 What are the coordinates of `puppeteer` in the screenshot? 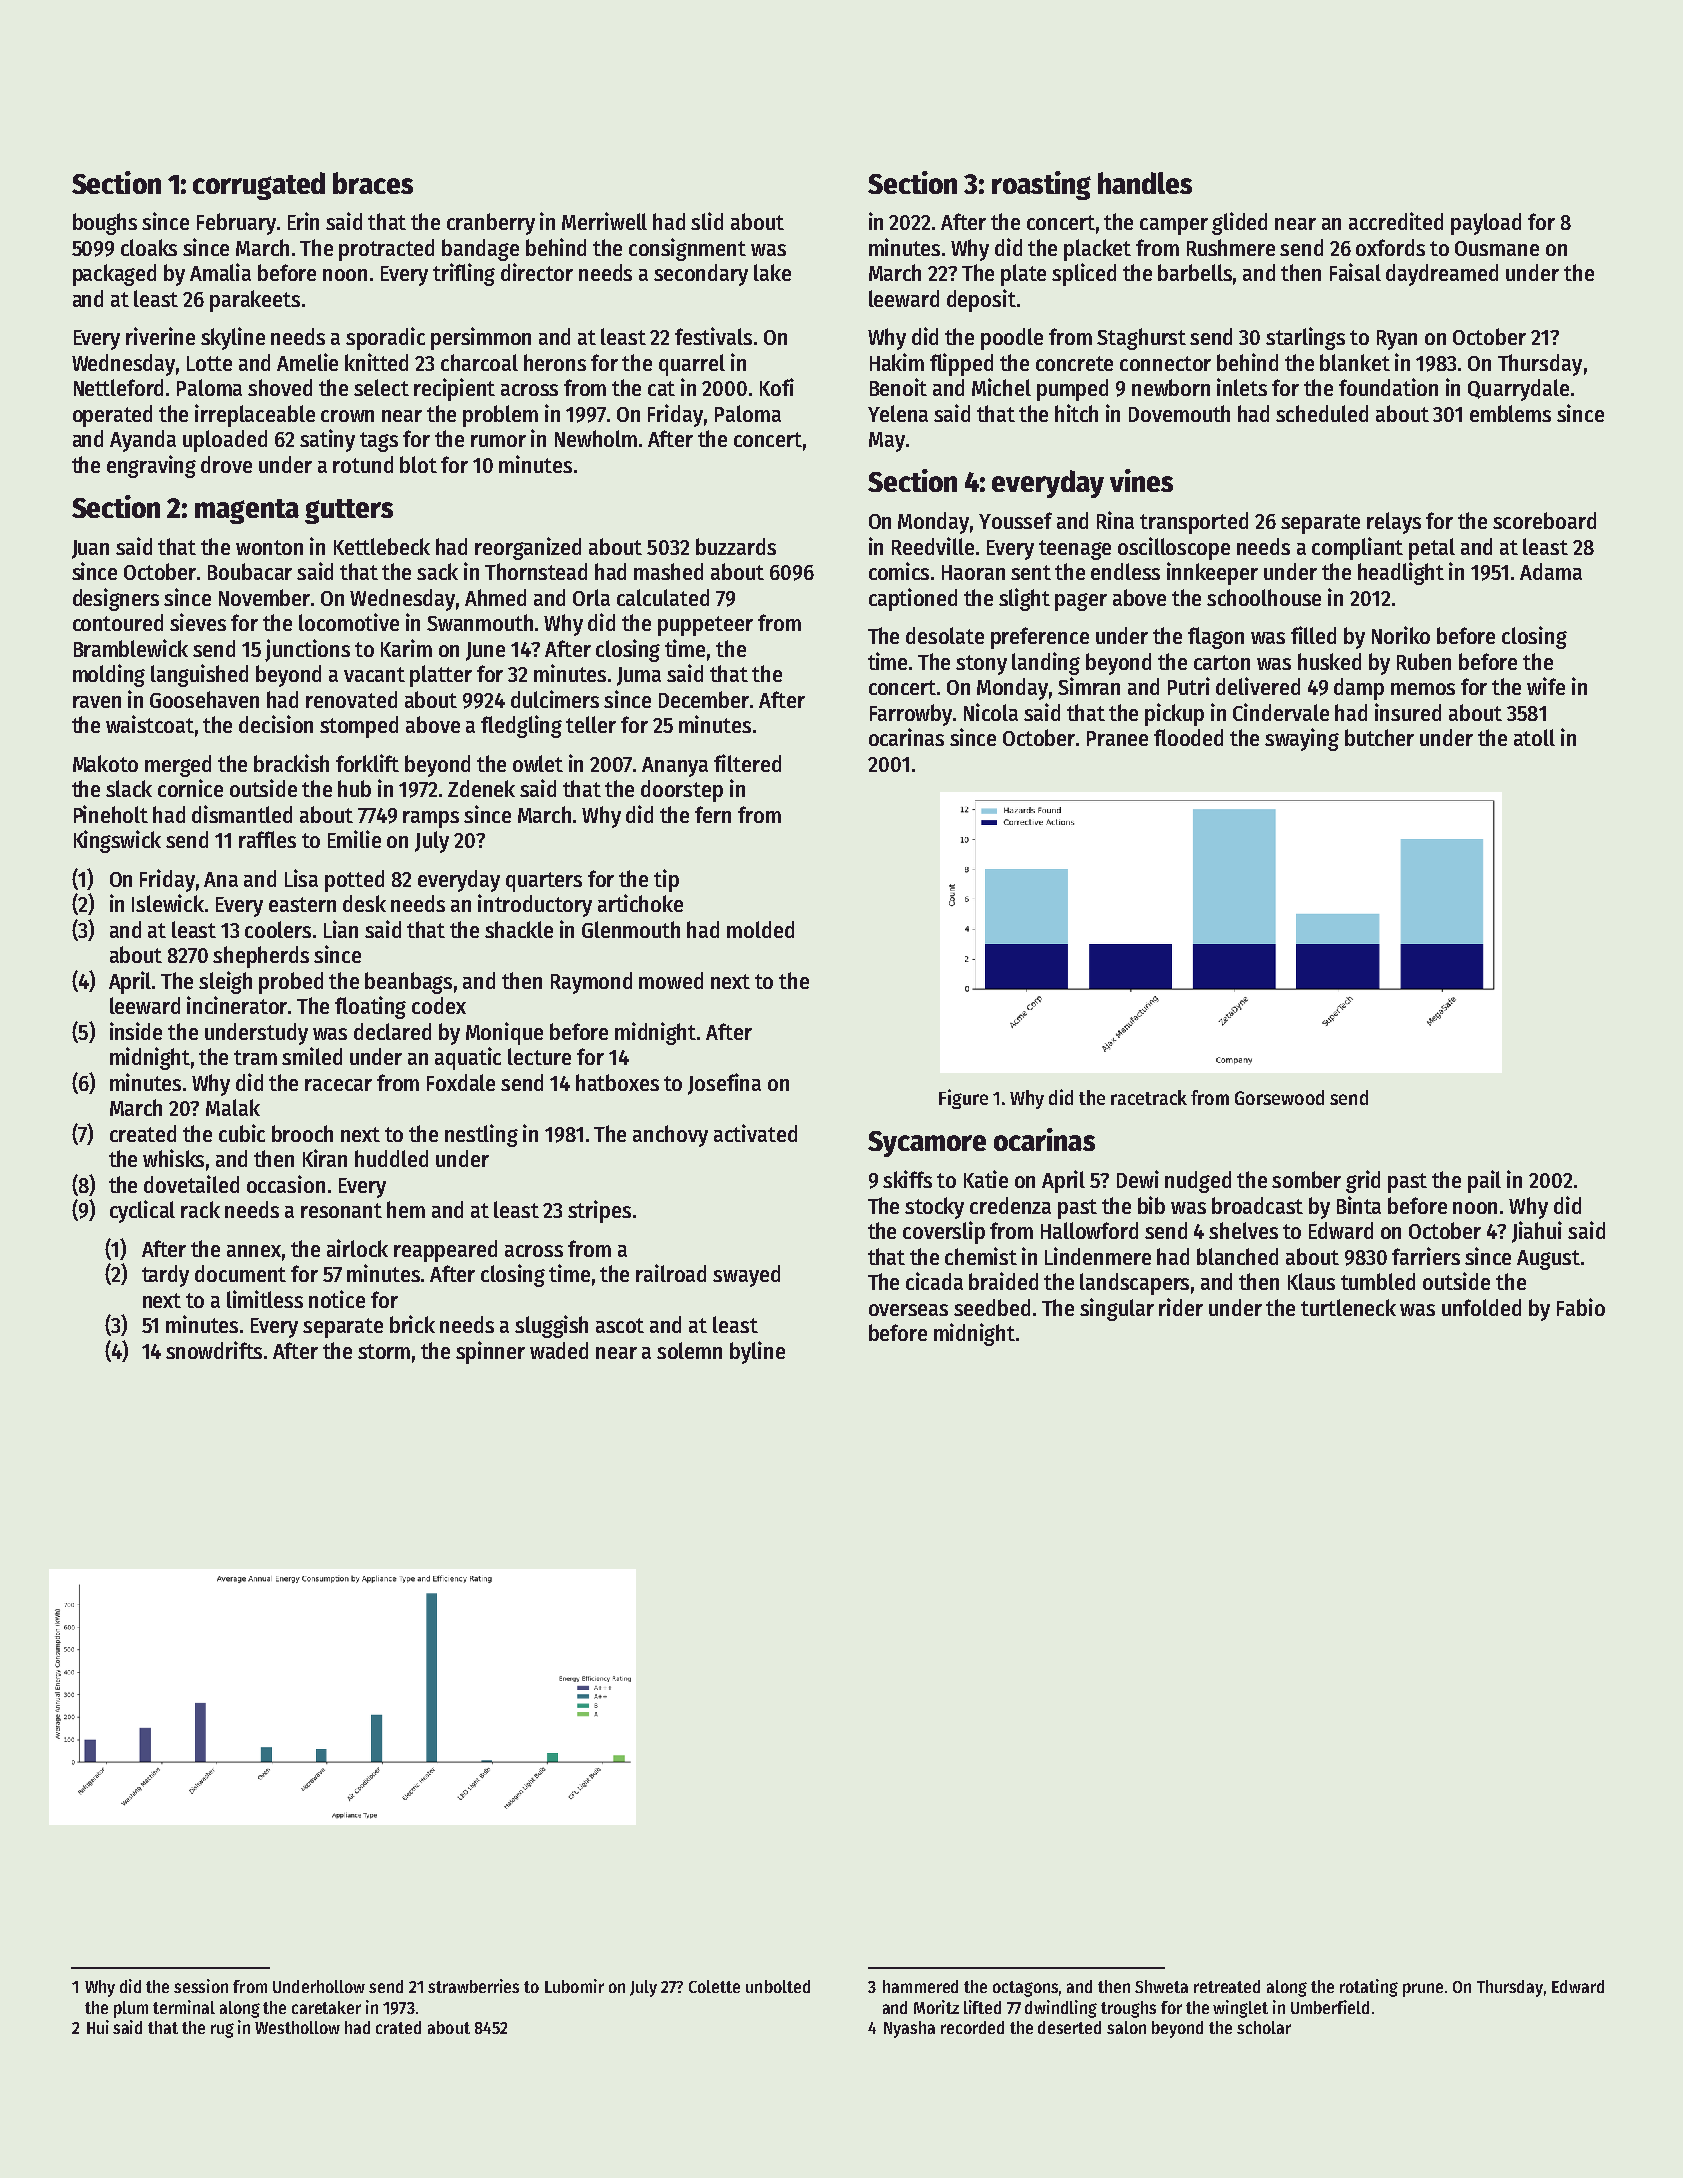 It's located at (705, 626).
